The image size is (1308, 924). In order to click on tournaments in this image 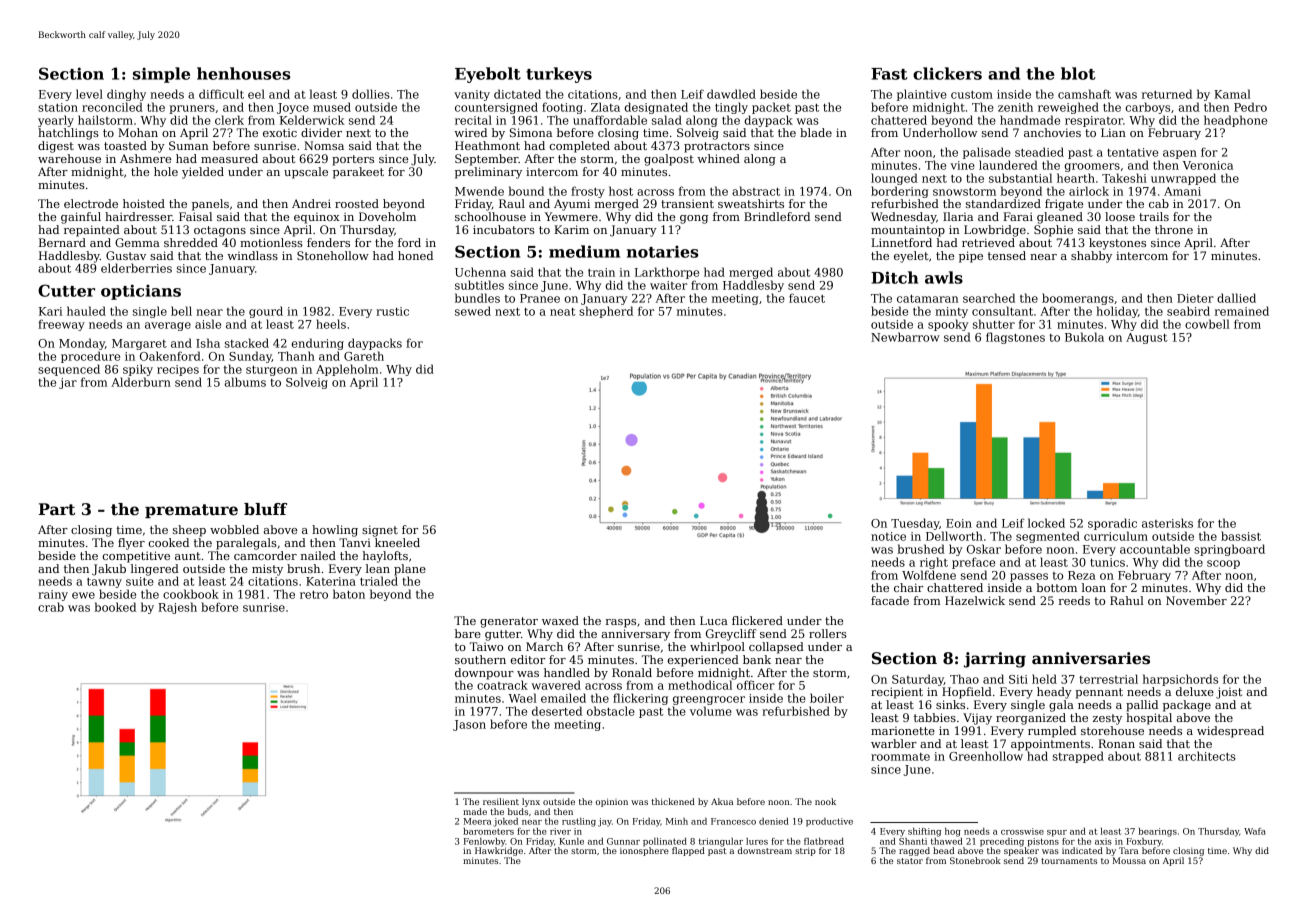, I will do `click(1069, 861)`.
